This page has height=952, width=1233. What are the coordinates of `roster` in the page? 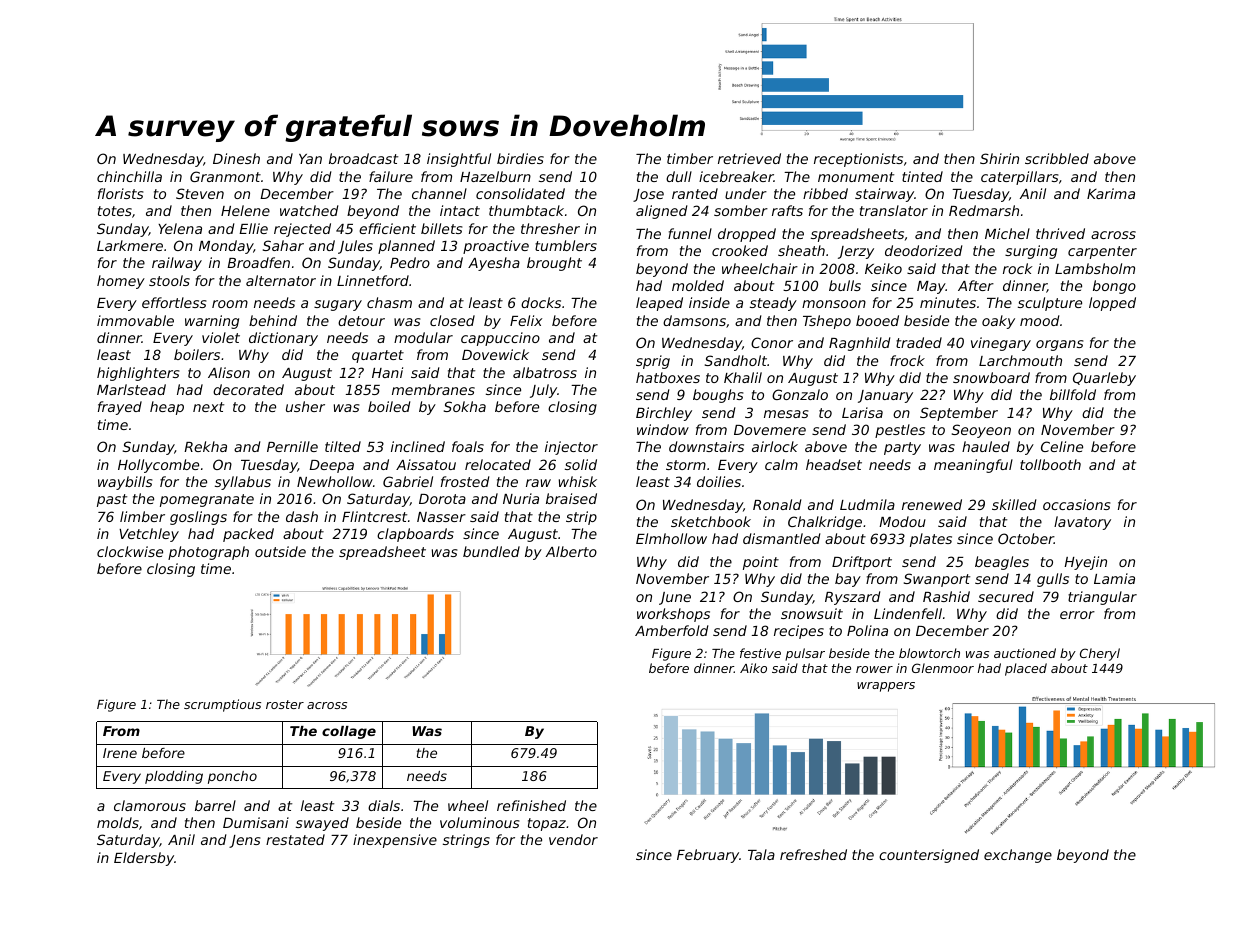 It's located at (285, 704).
